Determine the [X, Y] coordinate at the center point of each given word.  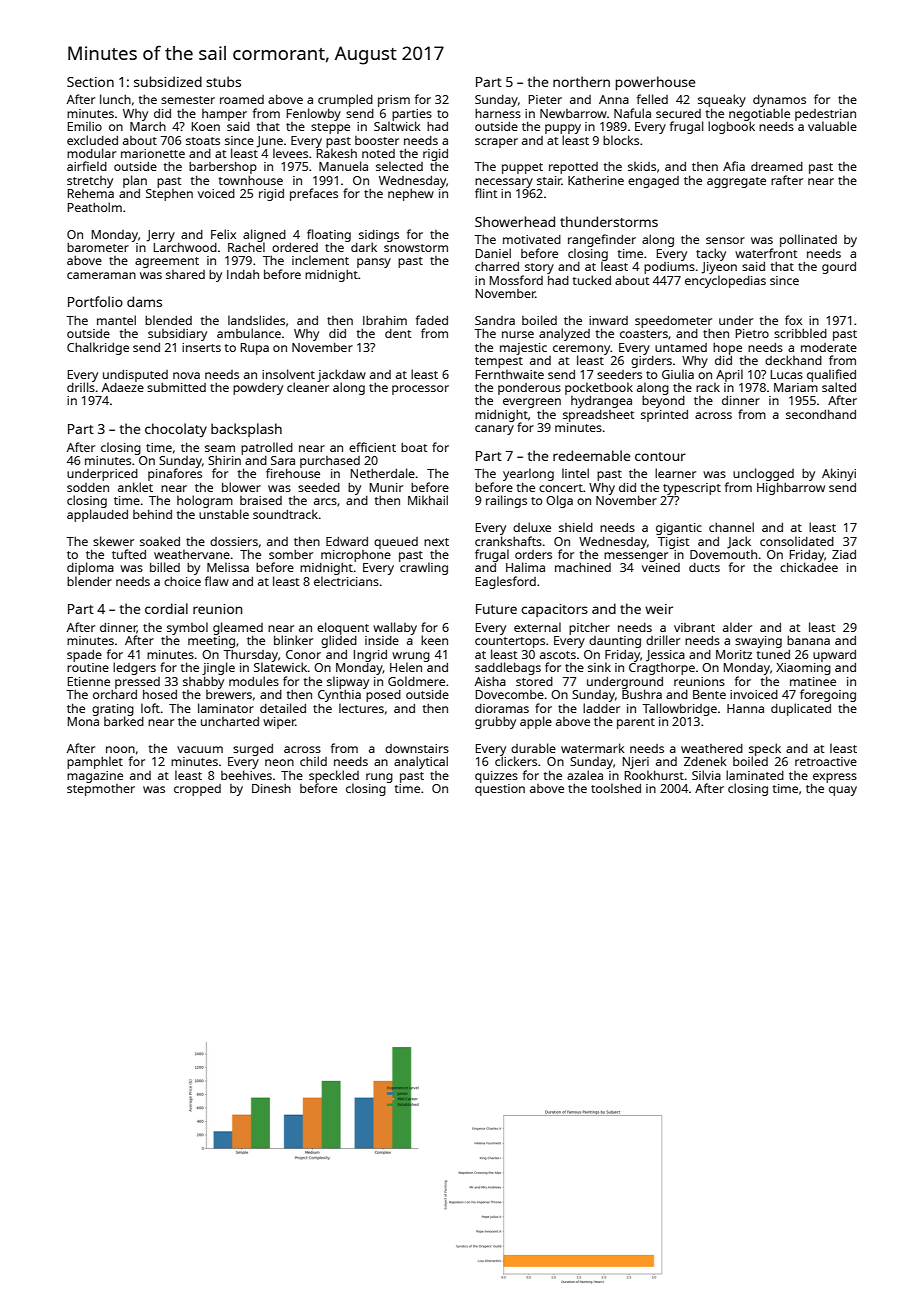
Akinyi [839, 474]
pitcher [589, 628]
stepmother [101, 790]
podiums [669, 268]
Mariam [796, 387]
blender [89, 581]
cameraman [101, 275]
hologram [205, 501]
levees [290, 153]
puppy [563, 129]
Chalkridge [98, 348]
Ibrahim [385, 320]
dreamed [777, 166]
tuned [773, 654]
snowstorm [416, 248]
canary [494, 430]
